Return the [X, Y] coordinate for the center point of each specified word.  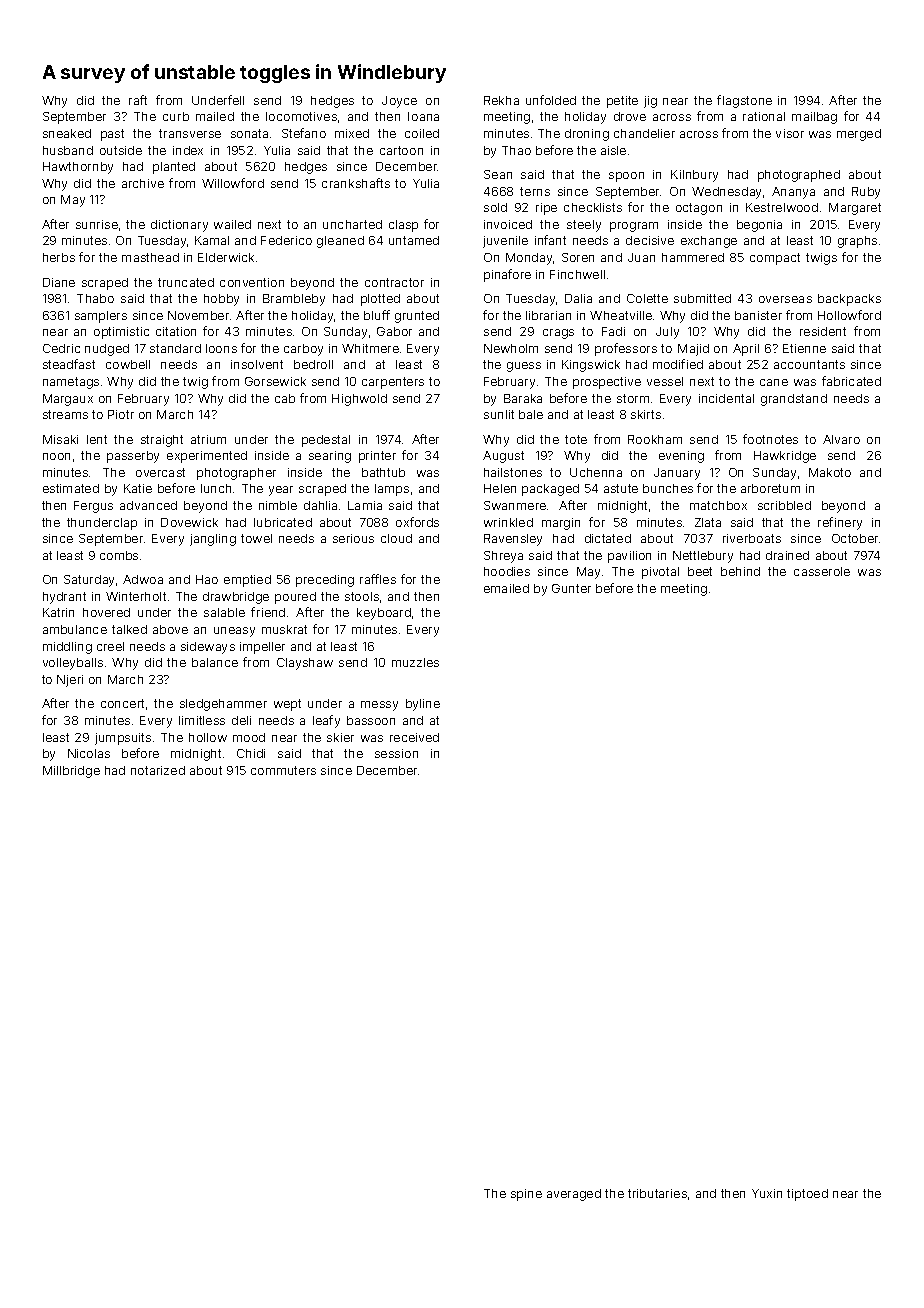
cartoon [401, 150]
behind [740, 571]
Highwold [359, 400]
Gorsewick [275, 381]
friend [268, 612]
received [414, 737]
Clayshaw [305, 664]
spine [526, 1195]
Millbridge [71, 772]
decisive [650, 240]
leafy [326, 721]
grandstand [794, 400]
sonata [249, 133]
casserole [822, 571]
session [396, 753]
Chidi [251, 753]
